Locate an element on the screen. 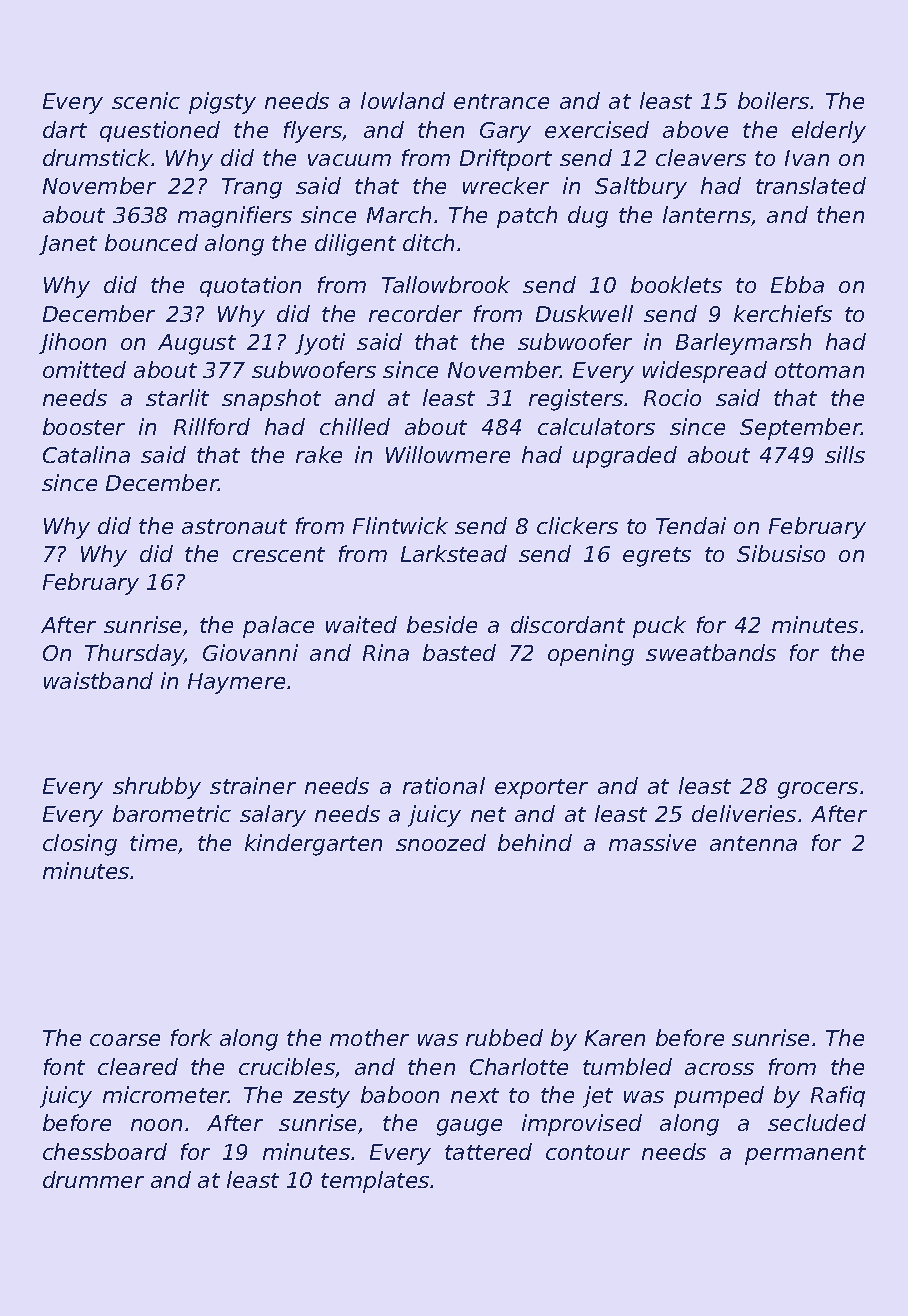 The image size is (908, 1316). Karen is located at coordinates (615, 1038).
